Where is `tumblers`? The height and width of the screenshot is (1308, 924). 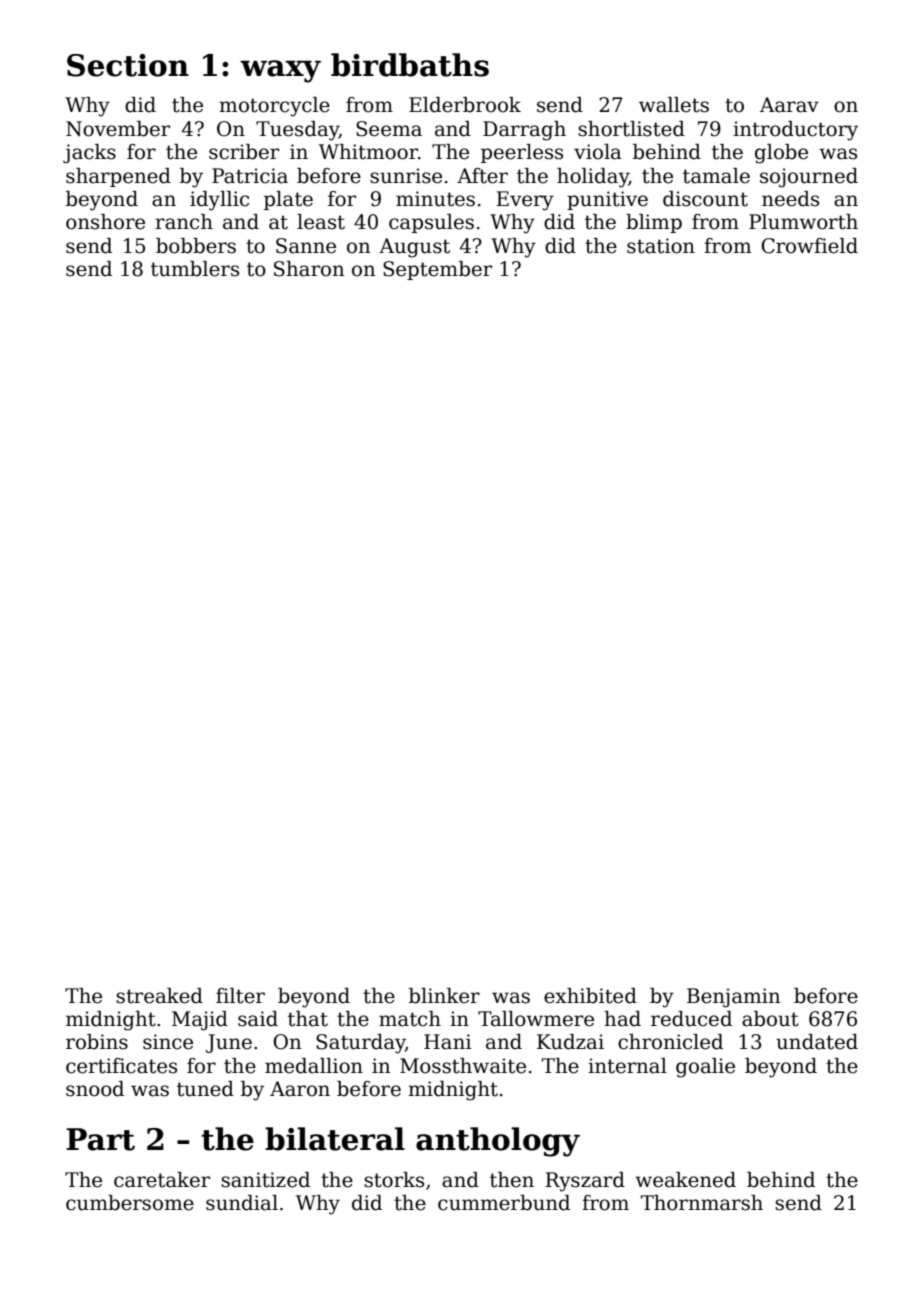
tumblers is located at coordinates (195, 269).
